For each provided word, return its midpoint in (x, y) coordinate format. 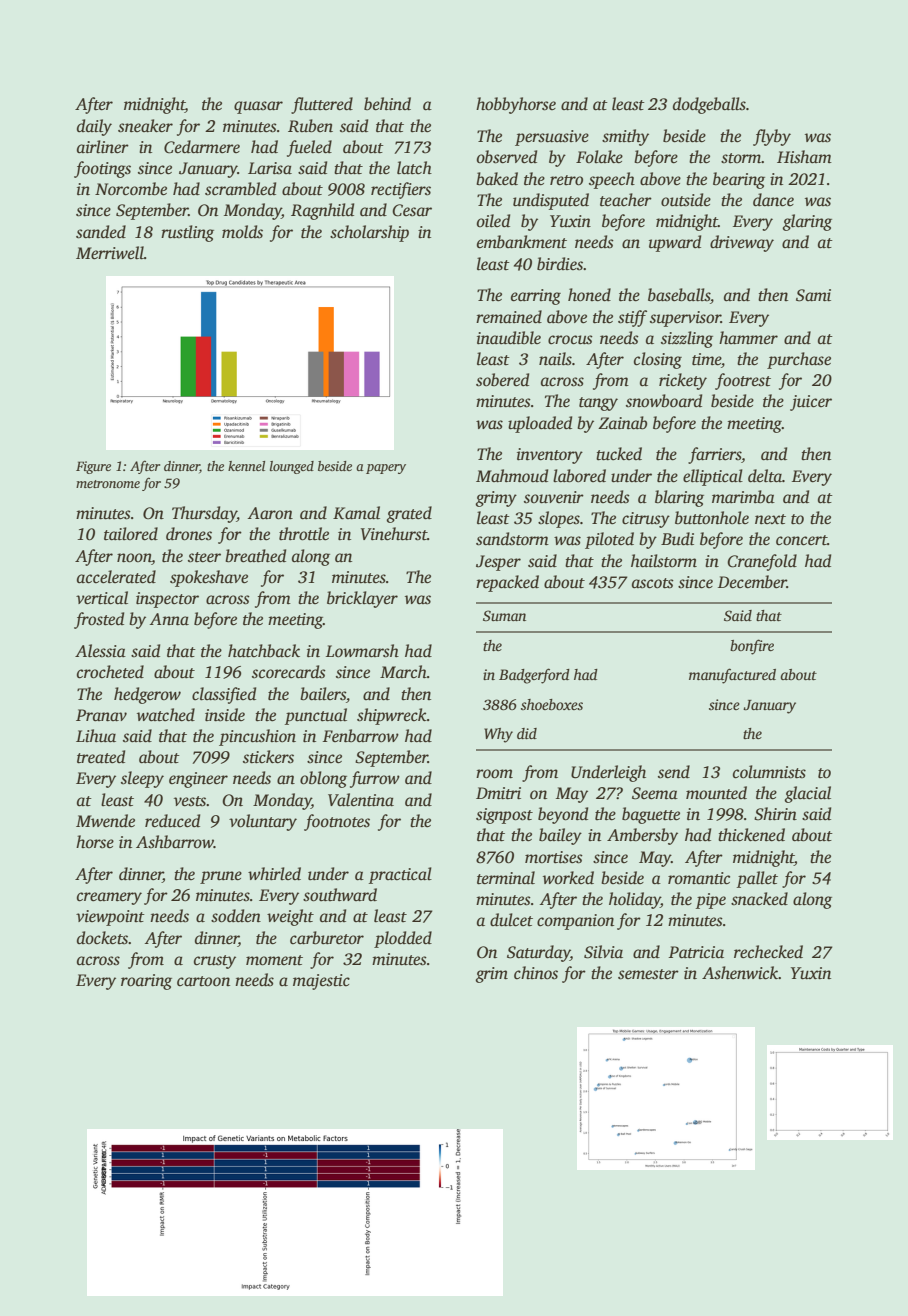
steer (204, 557)
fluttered (322, 105)
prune (221, 877)
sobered (502, 380)
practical (400, 875)
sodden (236, 916)
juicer (811, 403)
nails (555, 359)
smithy (625, 137)
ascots (653, 583)
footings (102, 169)
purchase (799, 360)
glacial (807, 794)
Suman (504, 615)
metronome (108, 484)
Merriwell (110, 253)
